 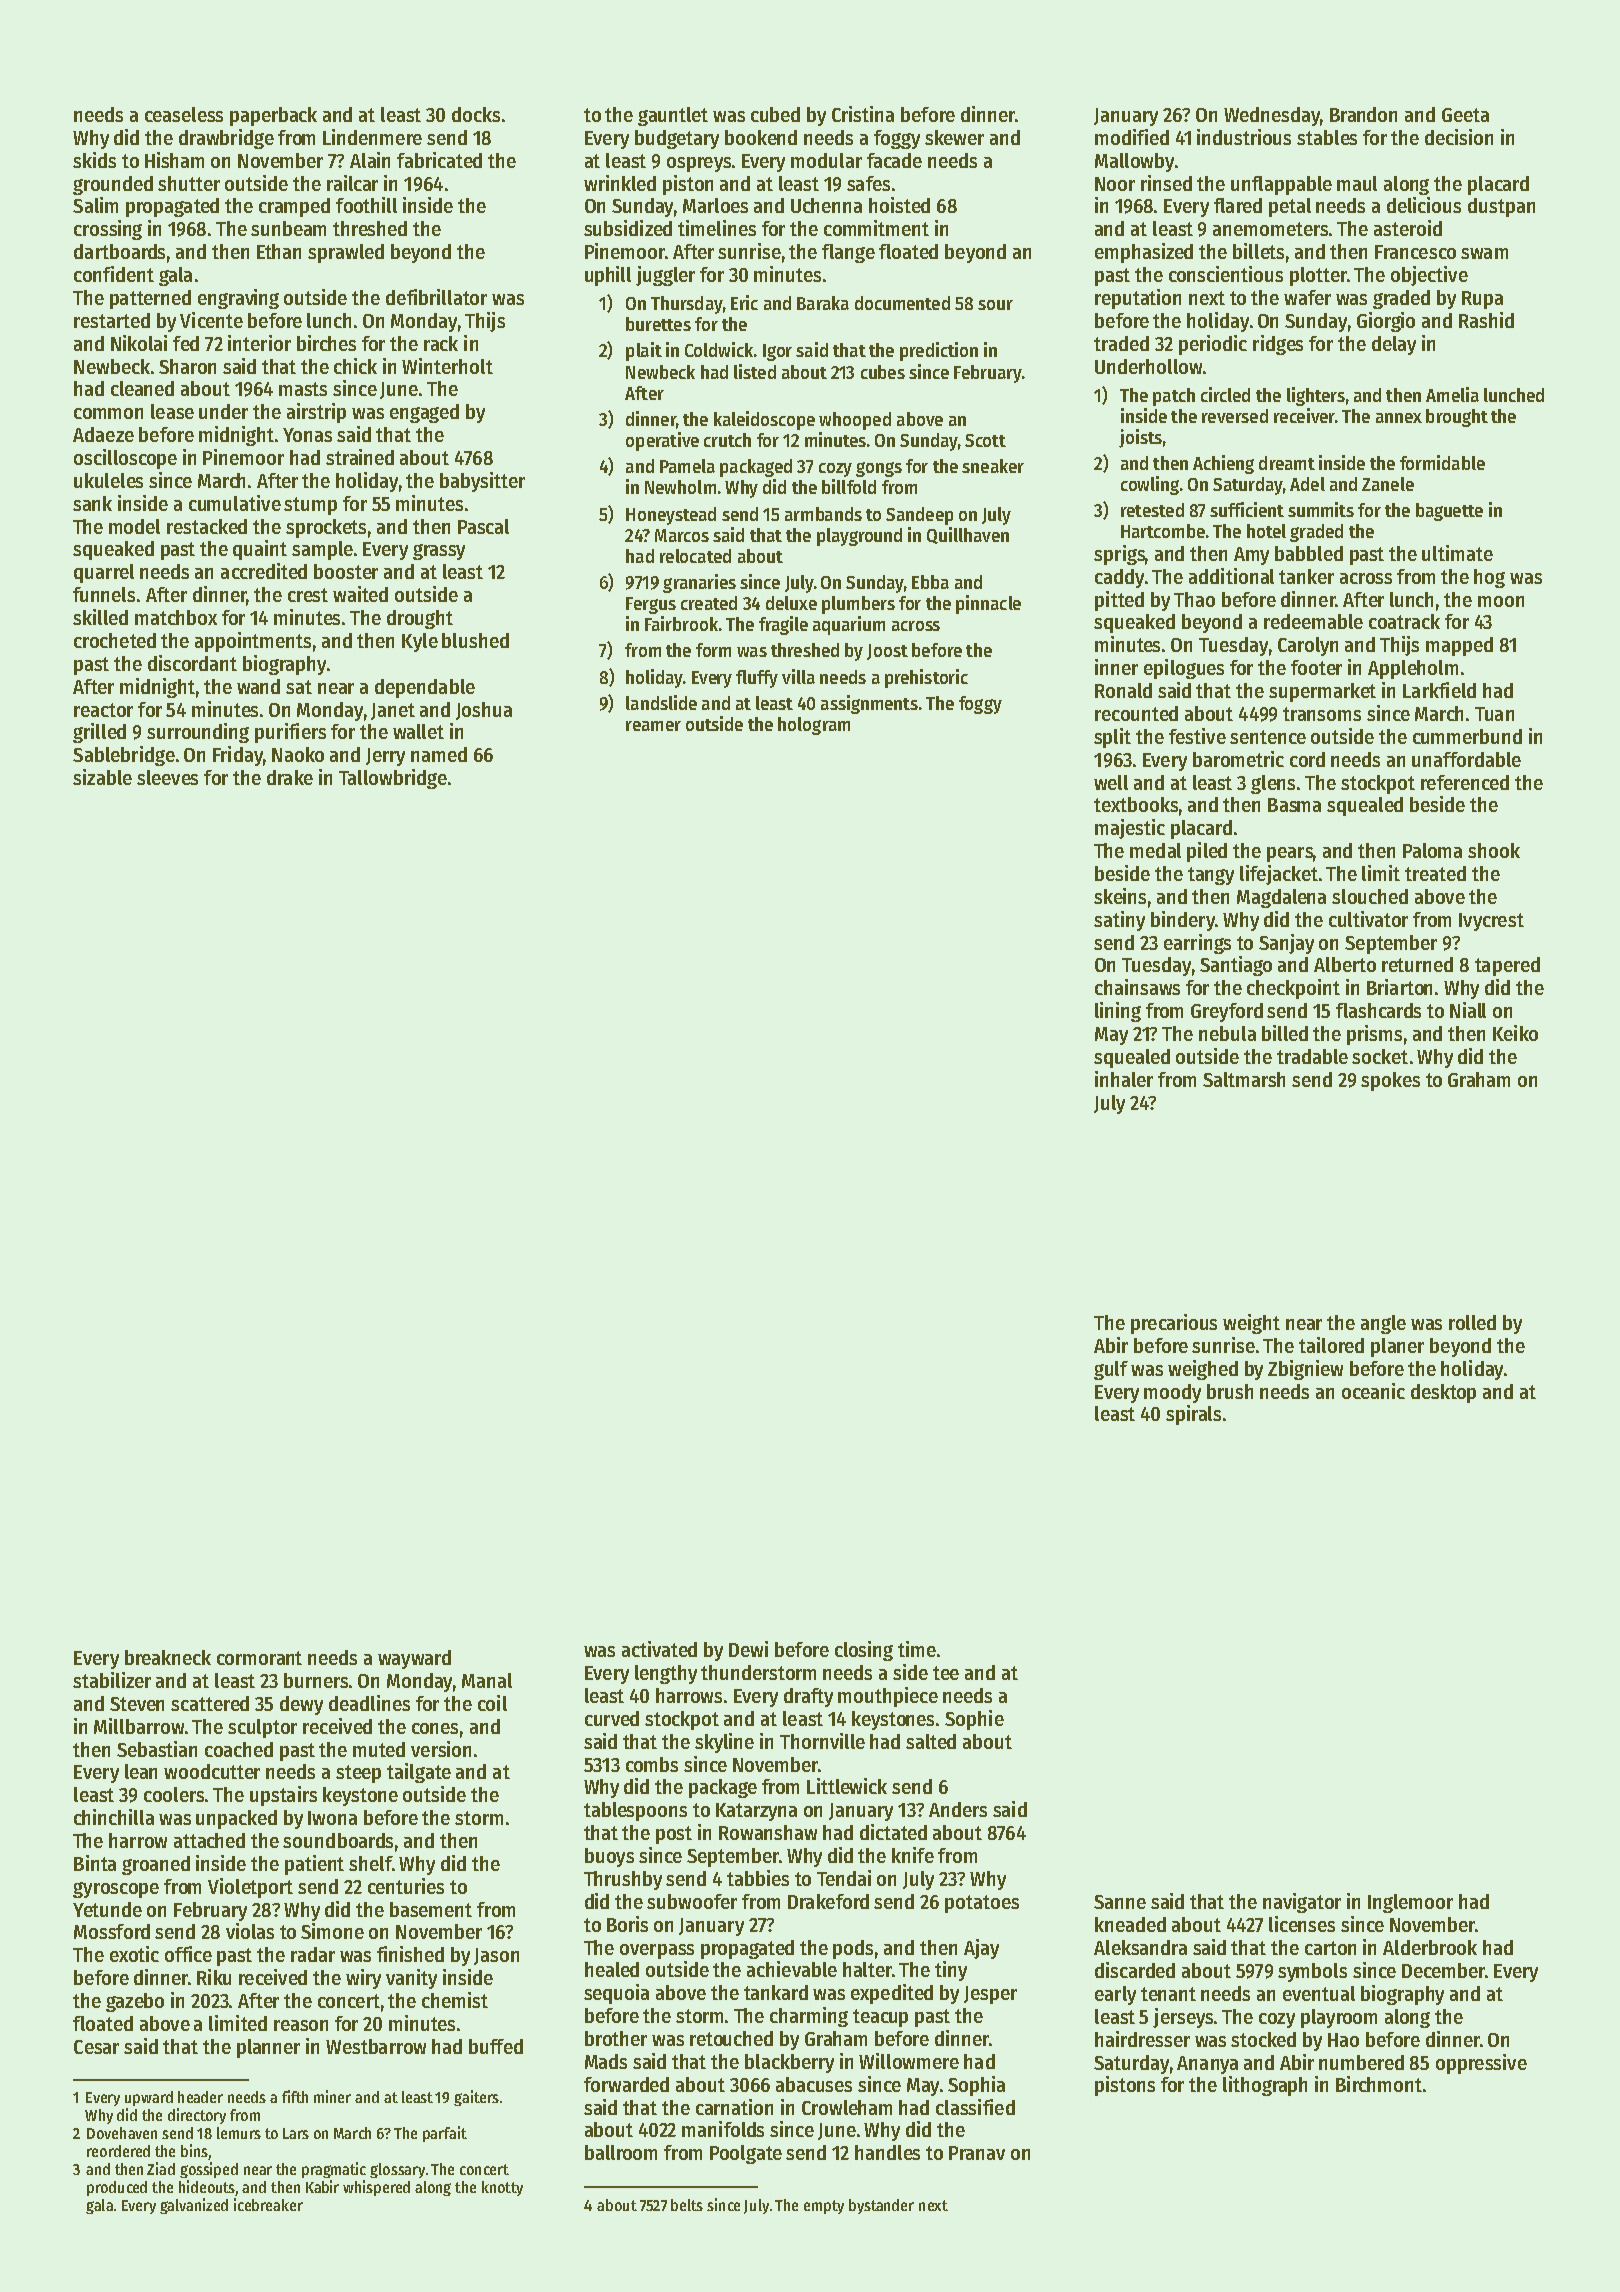 I want to click on Manal, so click(x=487, y=1680).
